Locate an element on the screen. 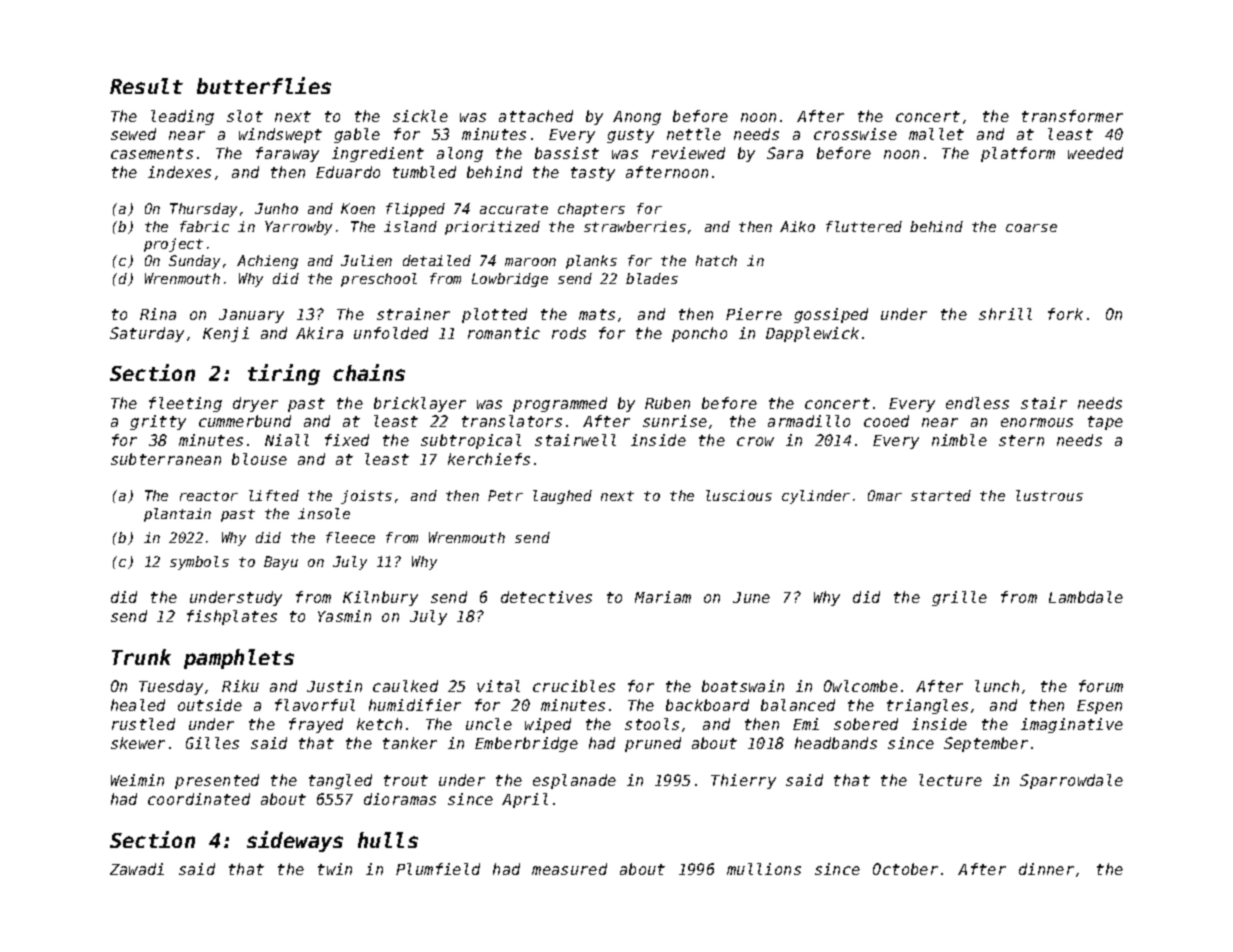 Image resolution: width=1233 pixels, height=952 pixels. Trunk is located at coordinates (141, 657).
